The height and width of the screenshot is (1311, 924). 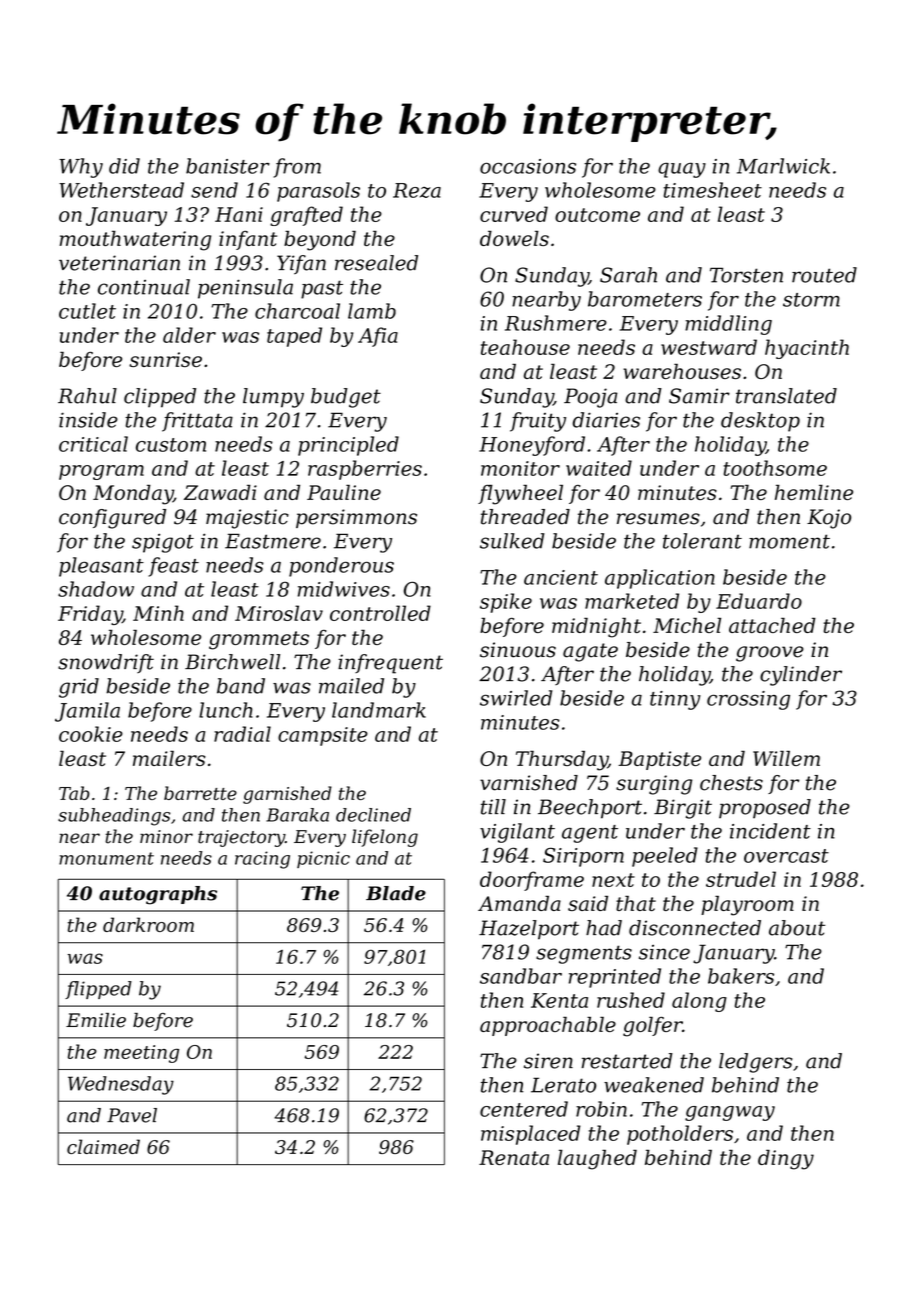 I want to click on ledgers, so click(x=755, y=1063).
